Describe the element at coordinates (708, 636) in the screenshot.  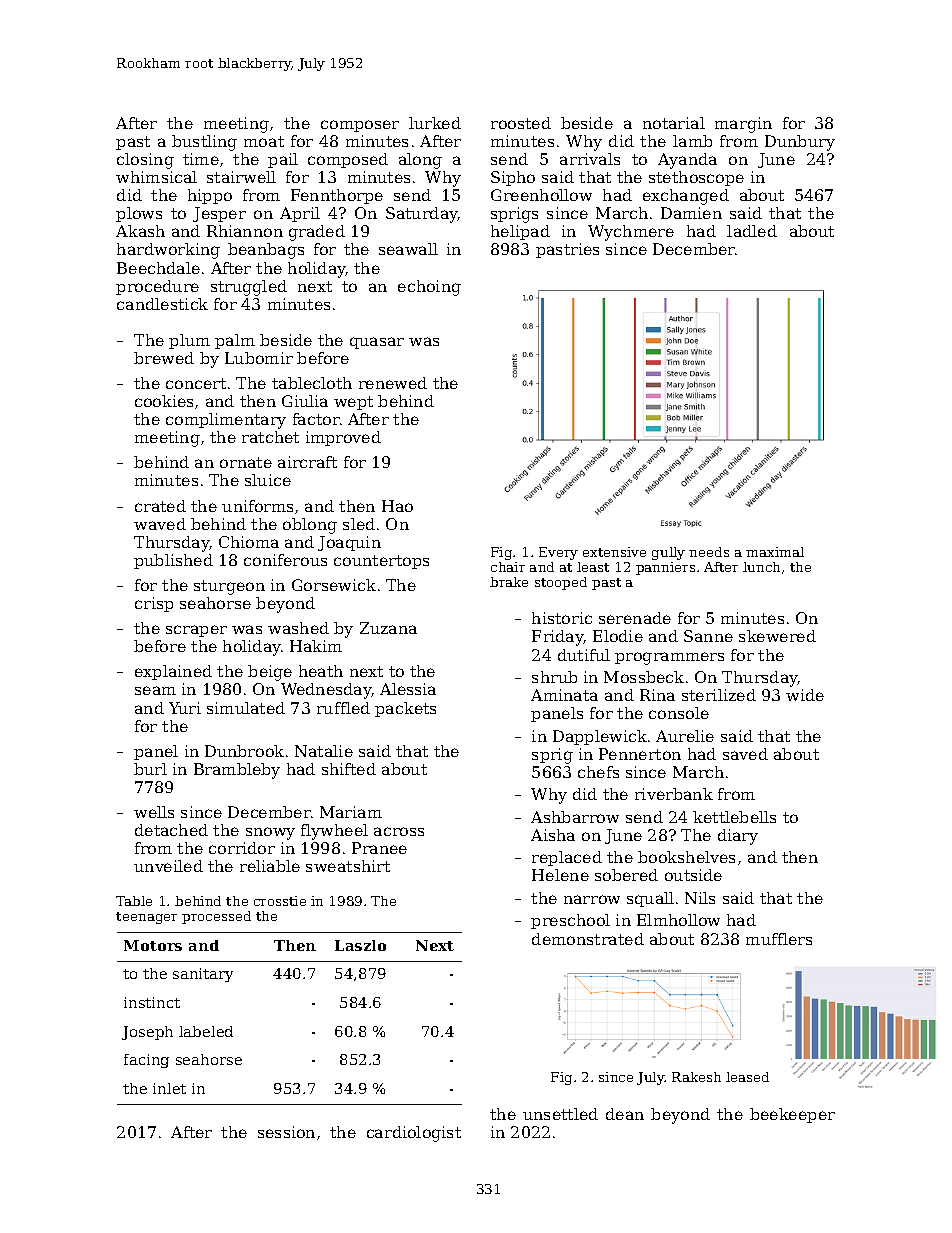
I see `Sanne` at that location.
